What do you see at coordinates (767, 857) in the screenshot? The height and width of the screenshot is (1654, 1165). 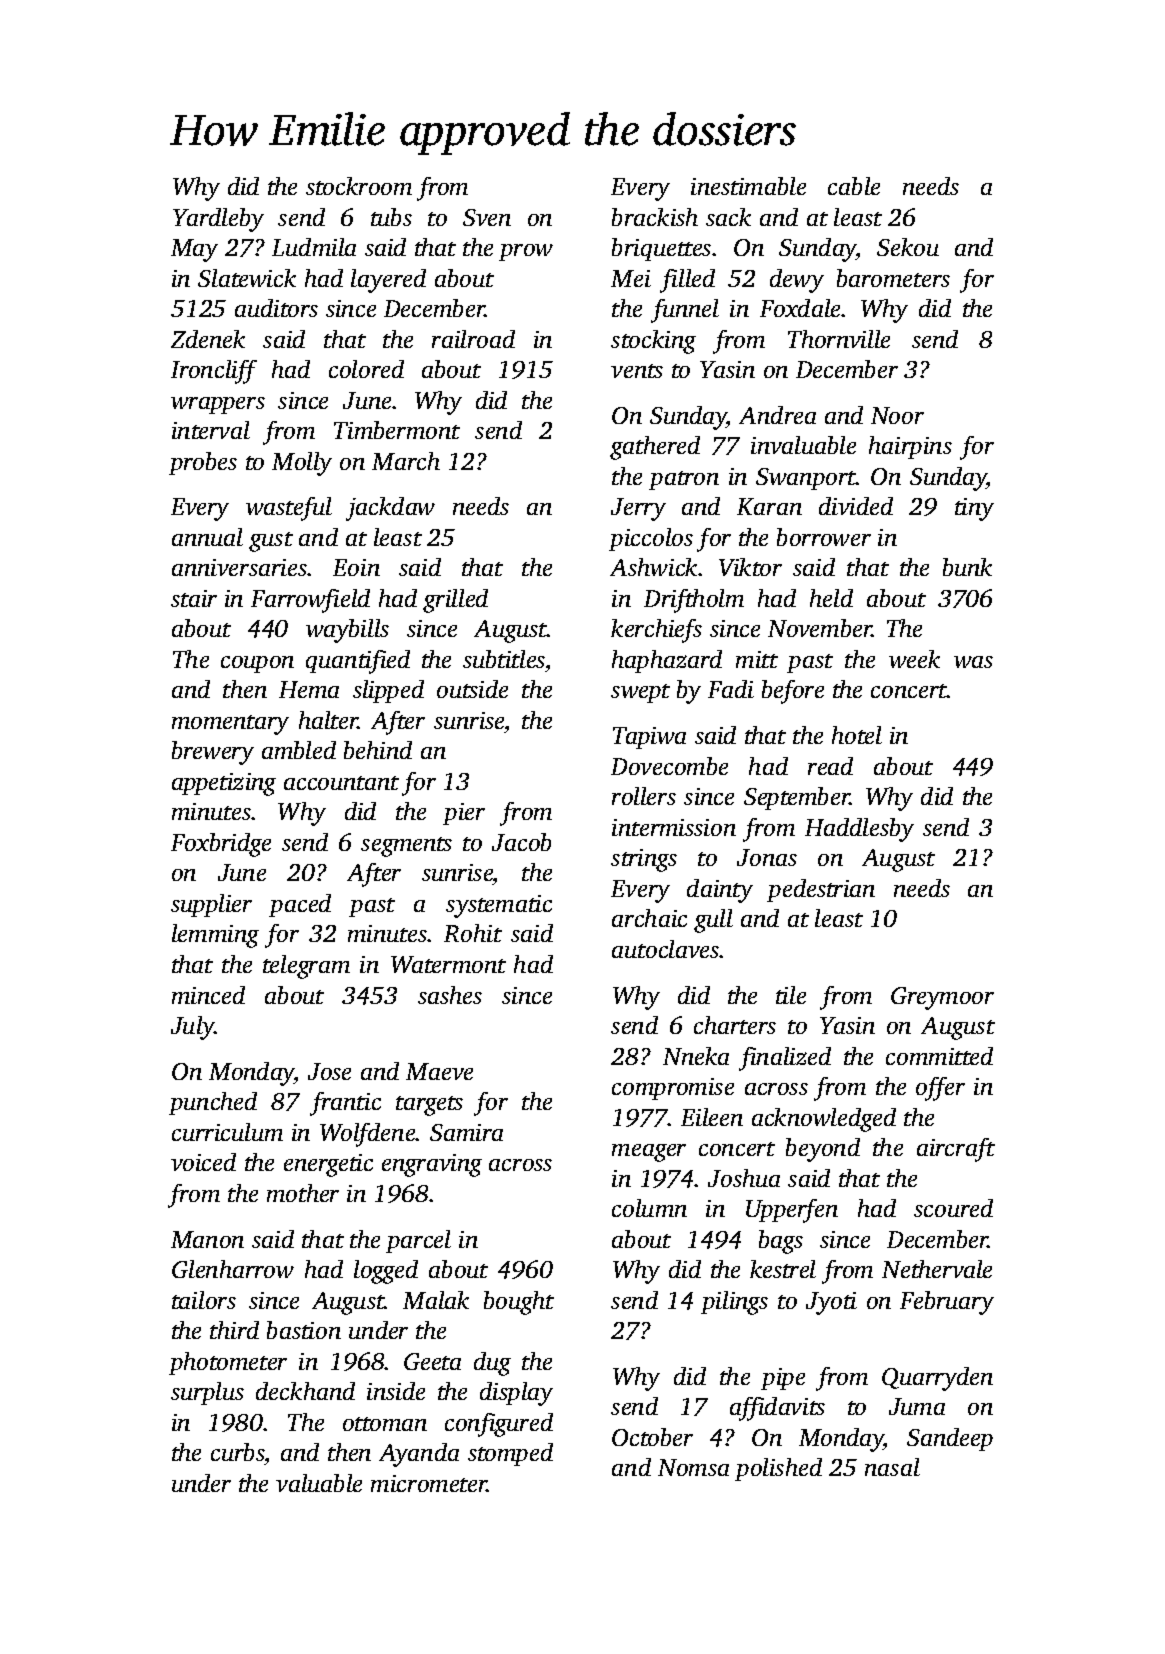 I see `Jonas` at bounding box center [767, 857].
